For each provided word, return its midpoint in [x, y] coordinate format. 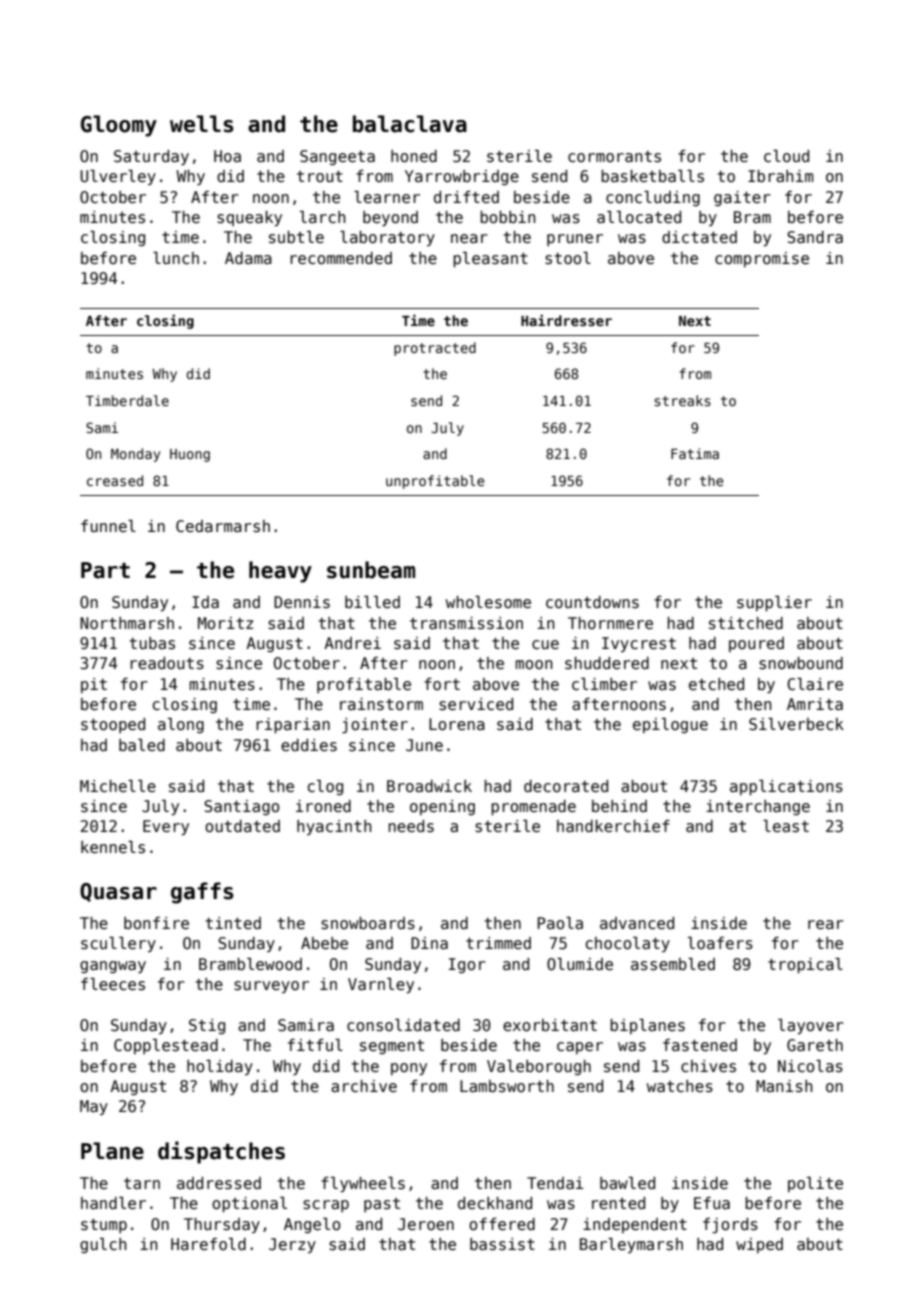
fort [442, 684]
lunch [176, 258]
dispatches [221, 1152]
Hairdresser [566, 320]
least [786, 826]
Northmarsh [127, 623]
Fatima [695, 453]
